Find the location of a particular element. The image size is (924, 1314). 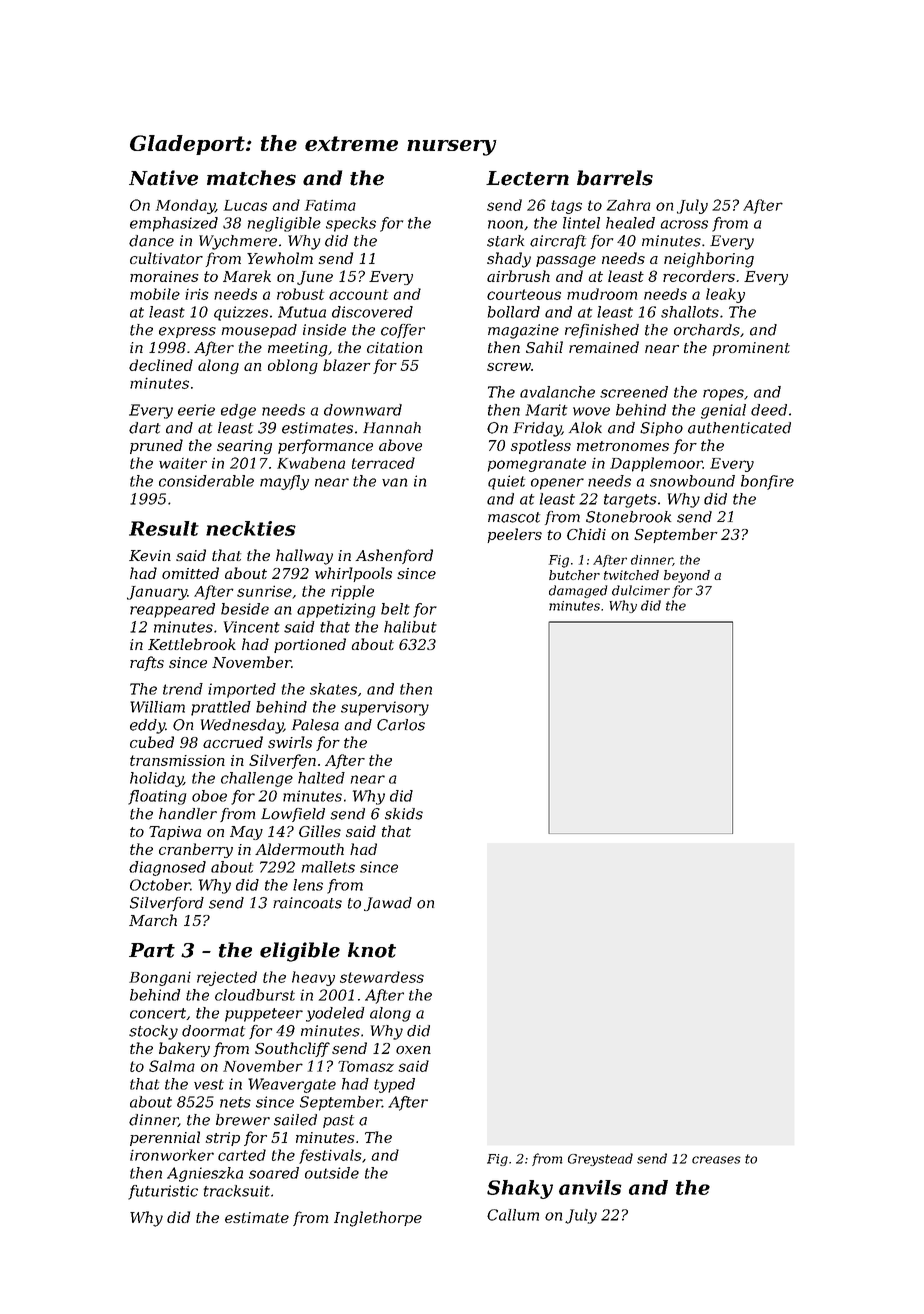

portioned is located at coordinates (310, 645).
